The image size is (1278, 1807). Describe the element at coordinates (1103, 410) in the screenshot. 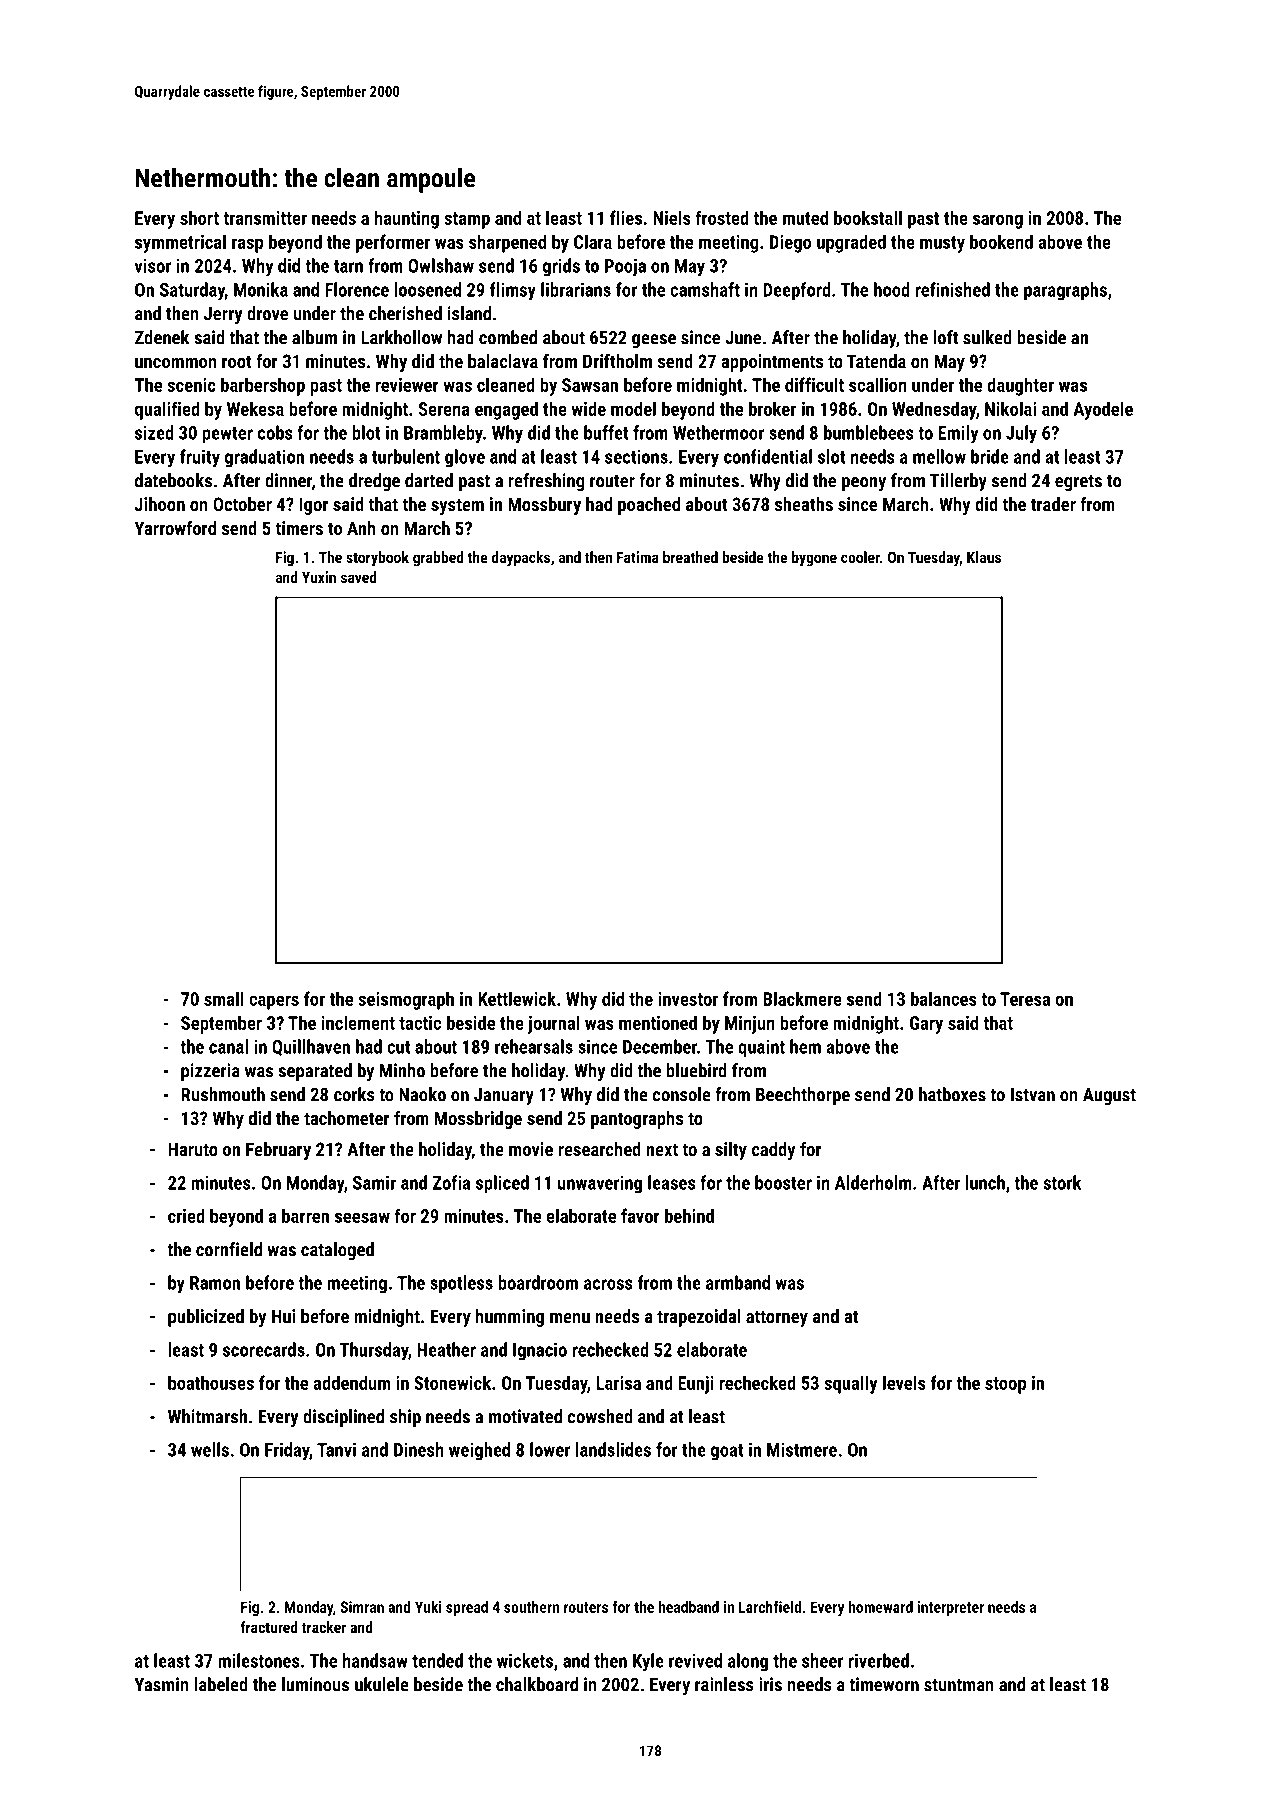

I see `Ayodele` at that location.
